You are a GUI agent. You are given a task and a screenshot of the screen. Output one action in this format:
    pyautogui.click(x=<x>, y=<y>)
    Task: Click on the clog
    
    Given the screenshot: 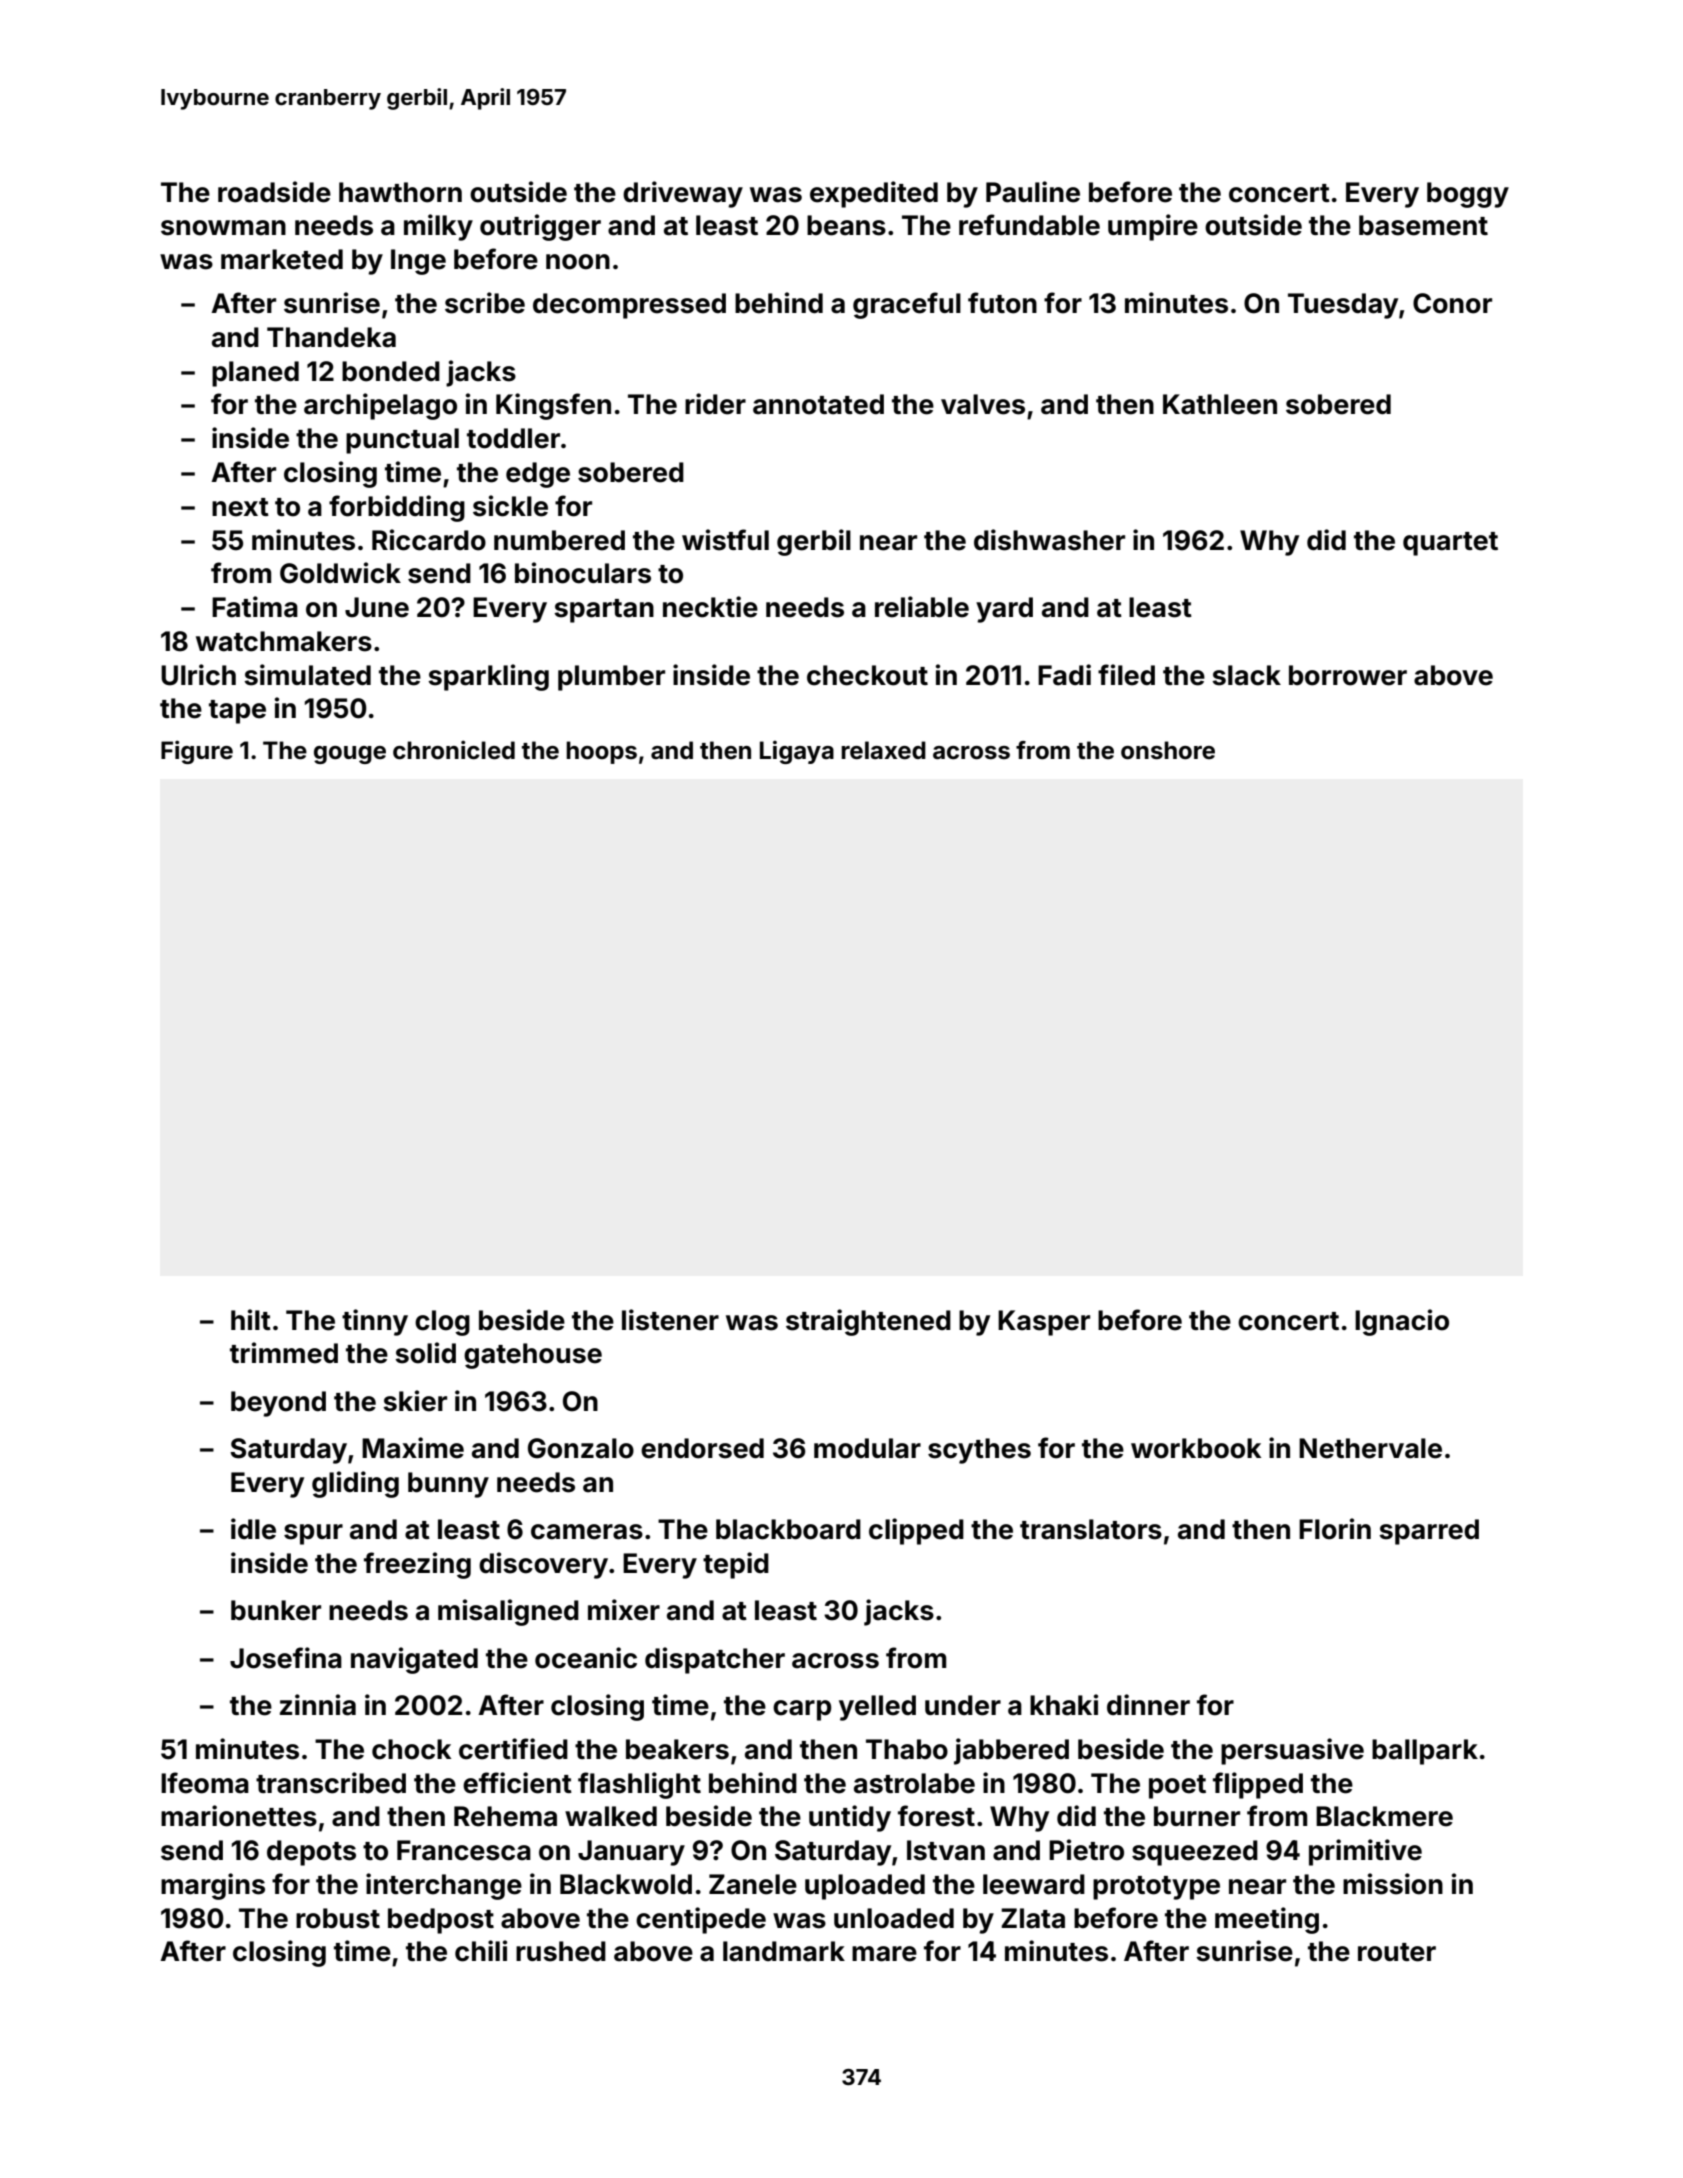 What is the action you would take?
    pyautogui.click(x=442, y=1323)
